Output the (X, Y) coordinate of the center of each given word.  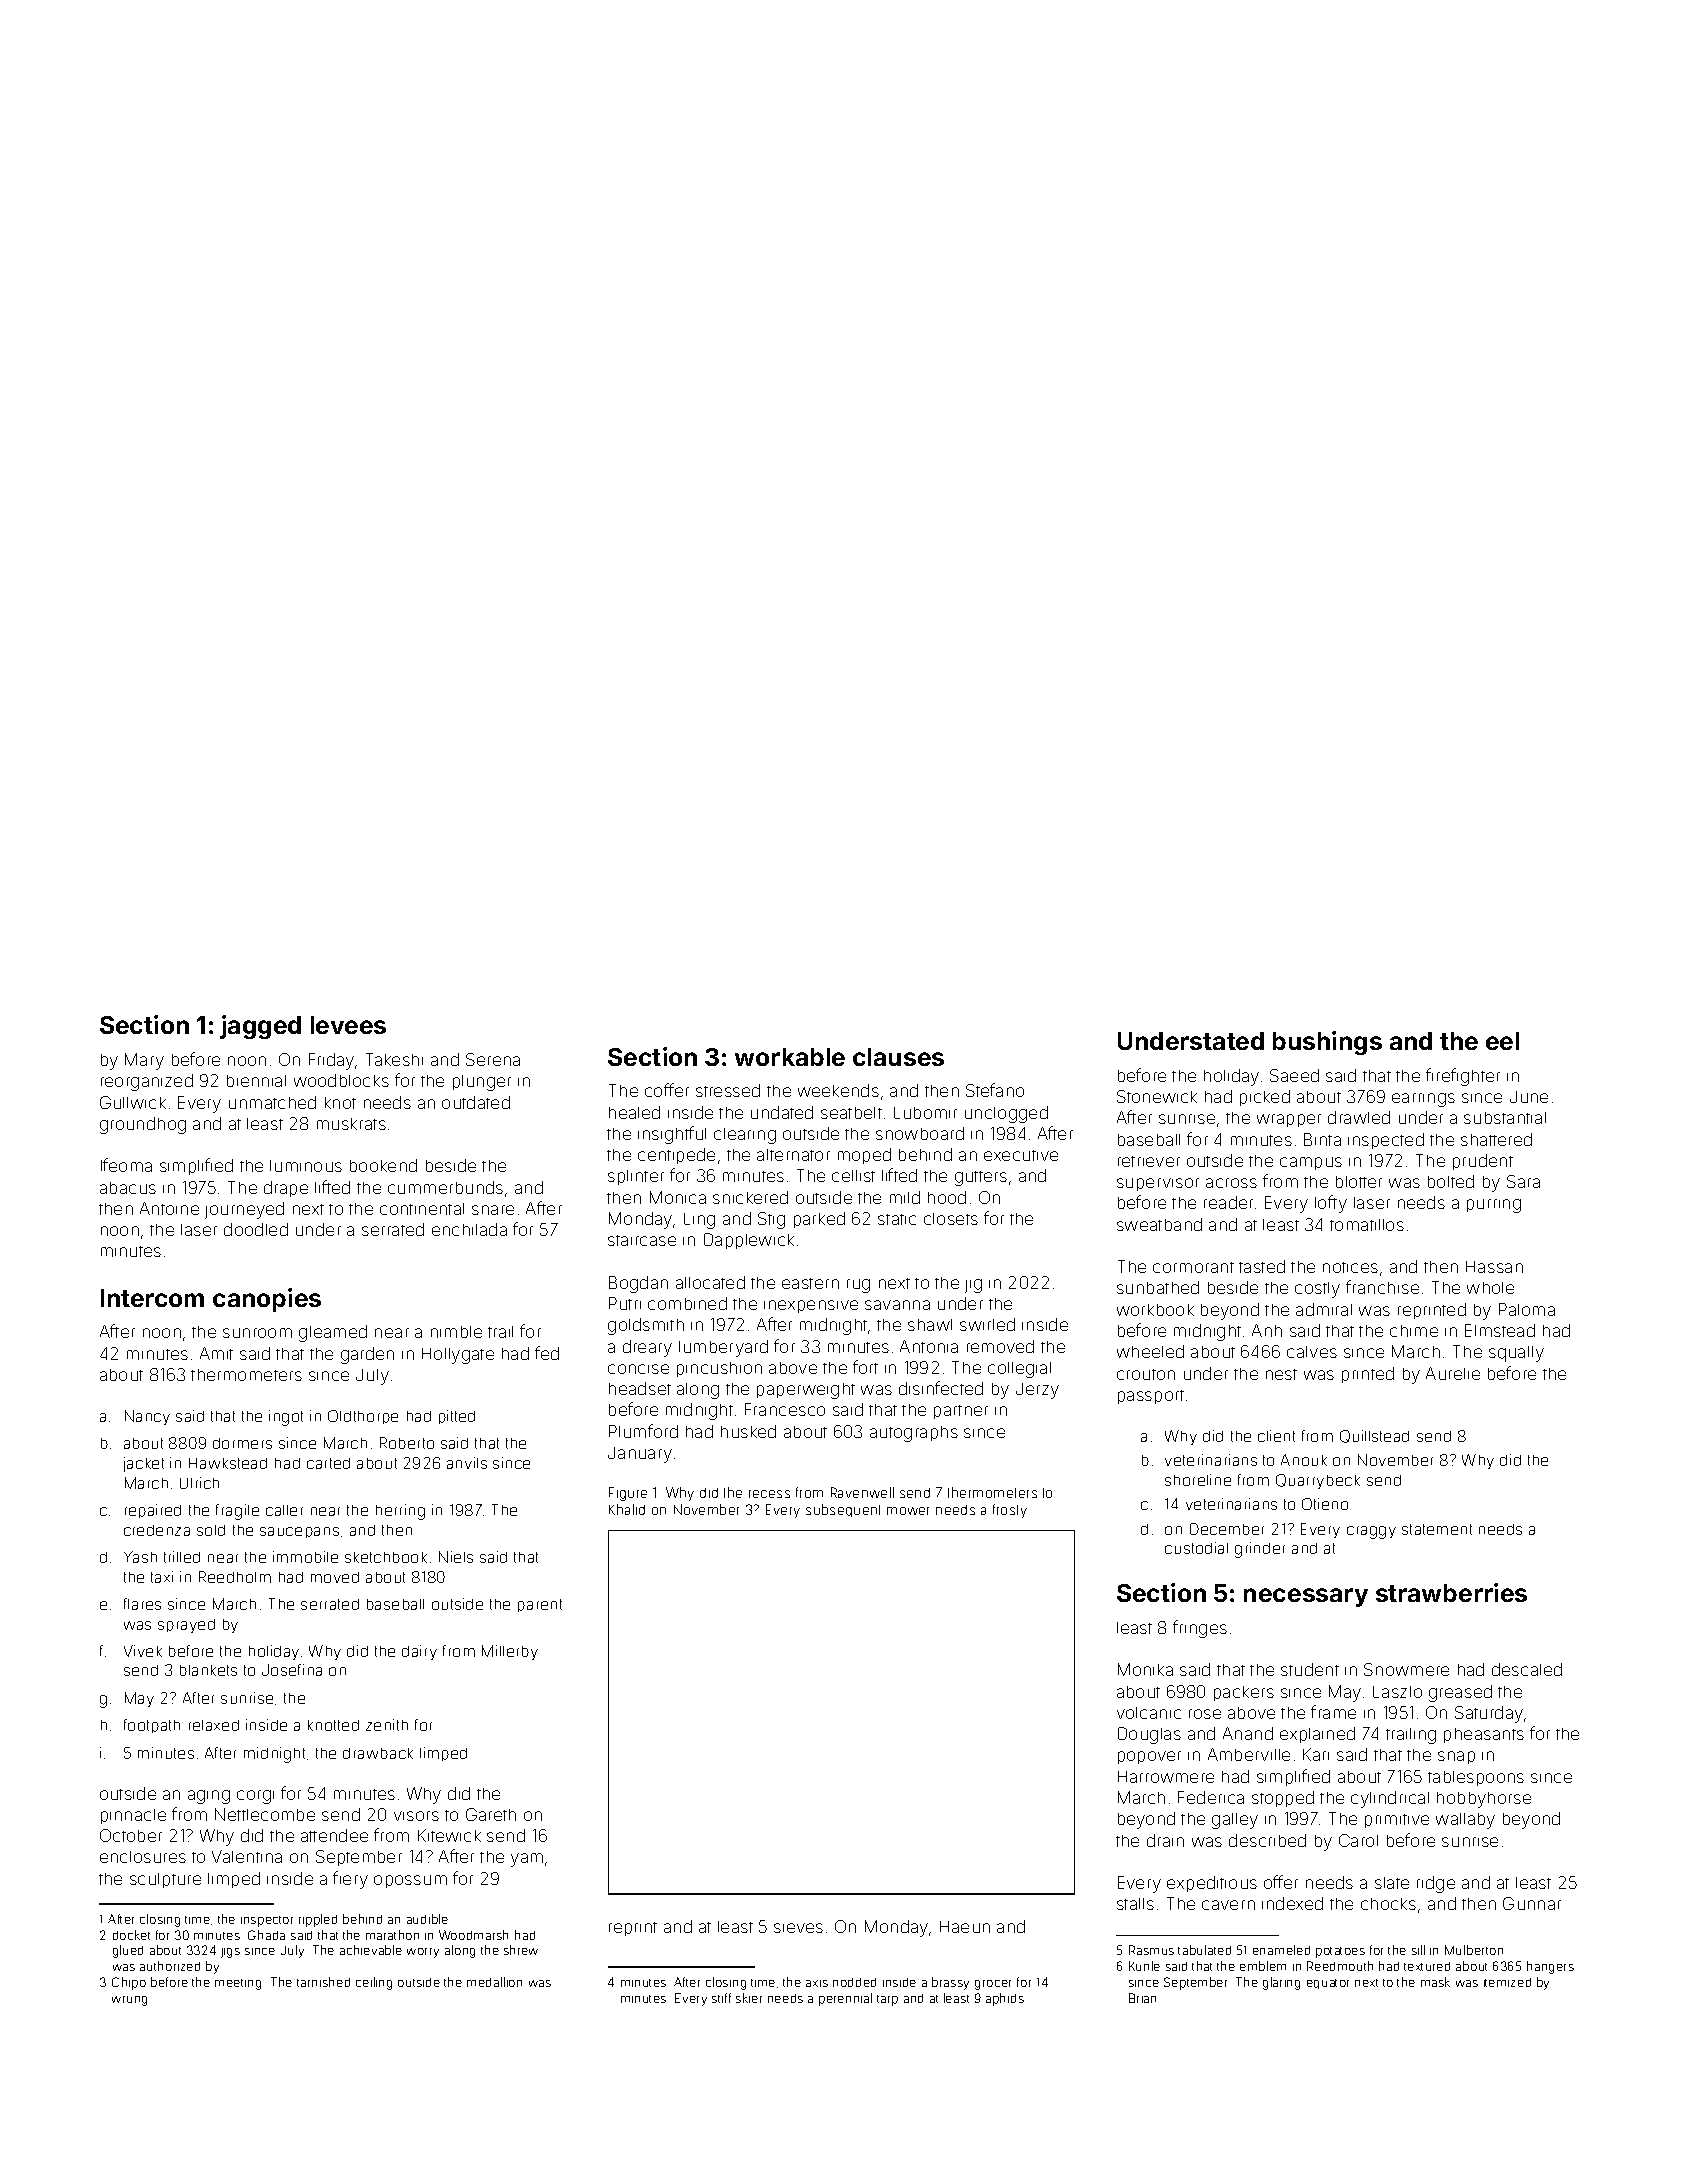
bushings (1327, 1043)
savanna (897, 1305)
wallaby (1465, 1821)
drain (1165, 1840)
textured (1427, 1966)
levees (348, 1025)
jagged (260, 1027)
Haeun (965, 1927)
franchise (1382, 1287)
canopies (267, 1300)
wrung (129, 2001)
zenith (387, 1725)
